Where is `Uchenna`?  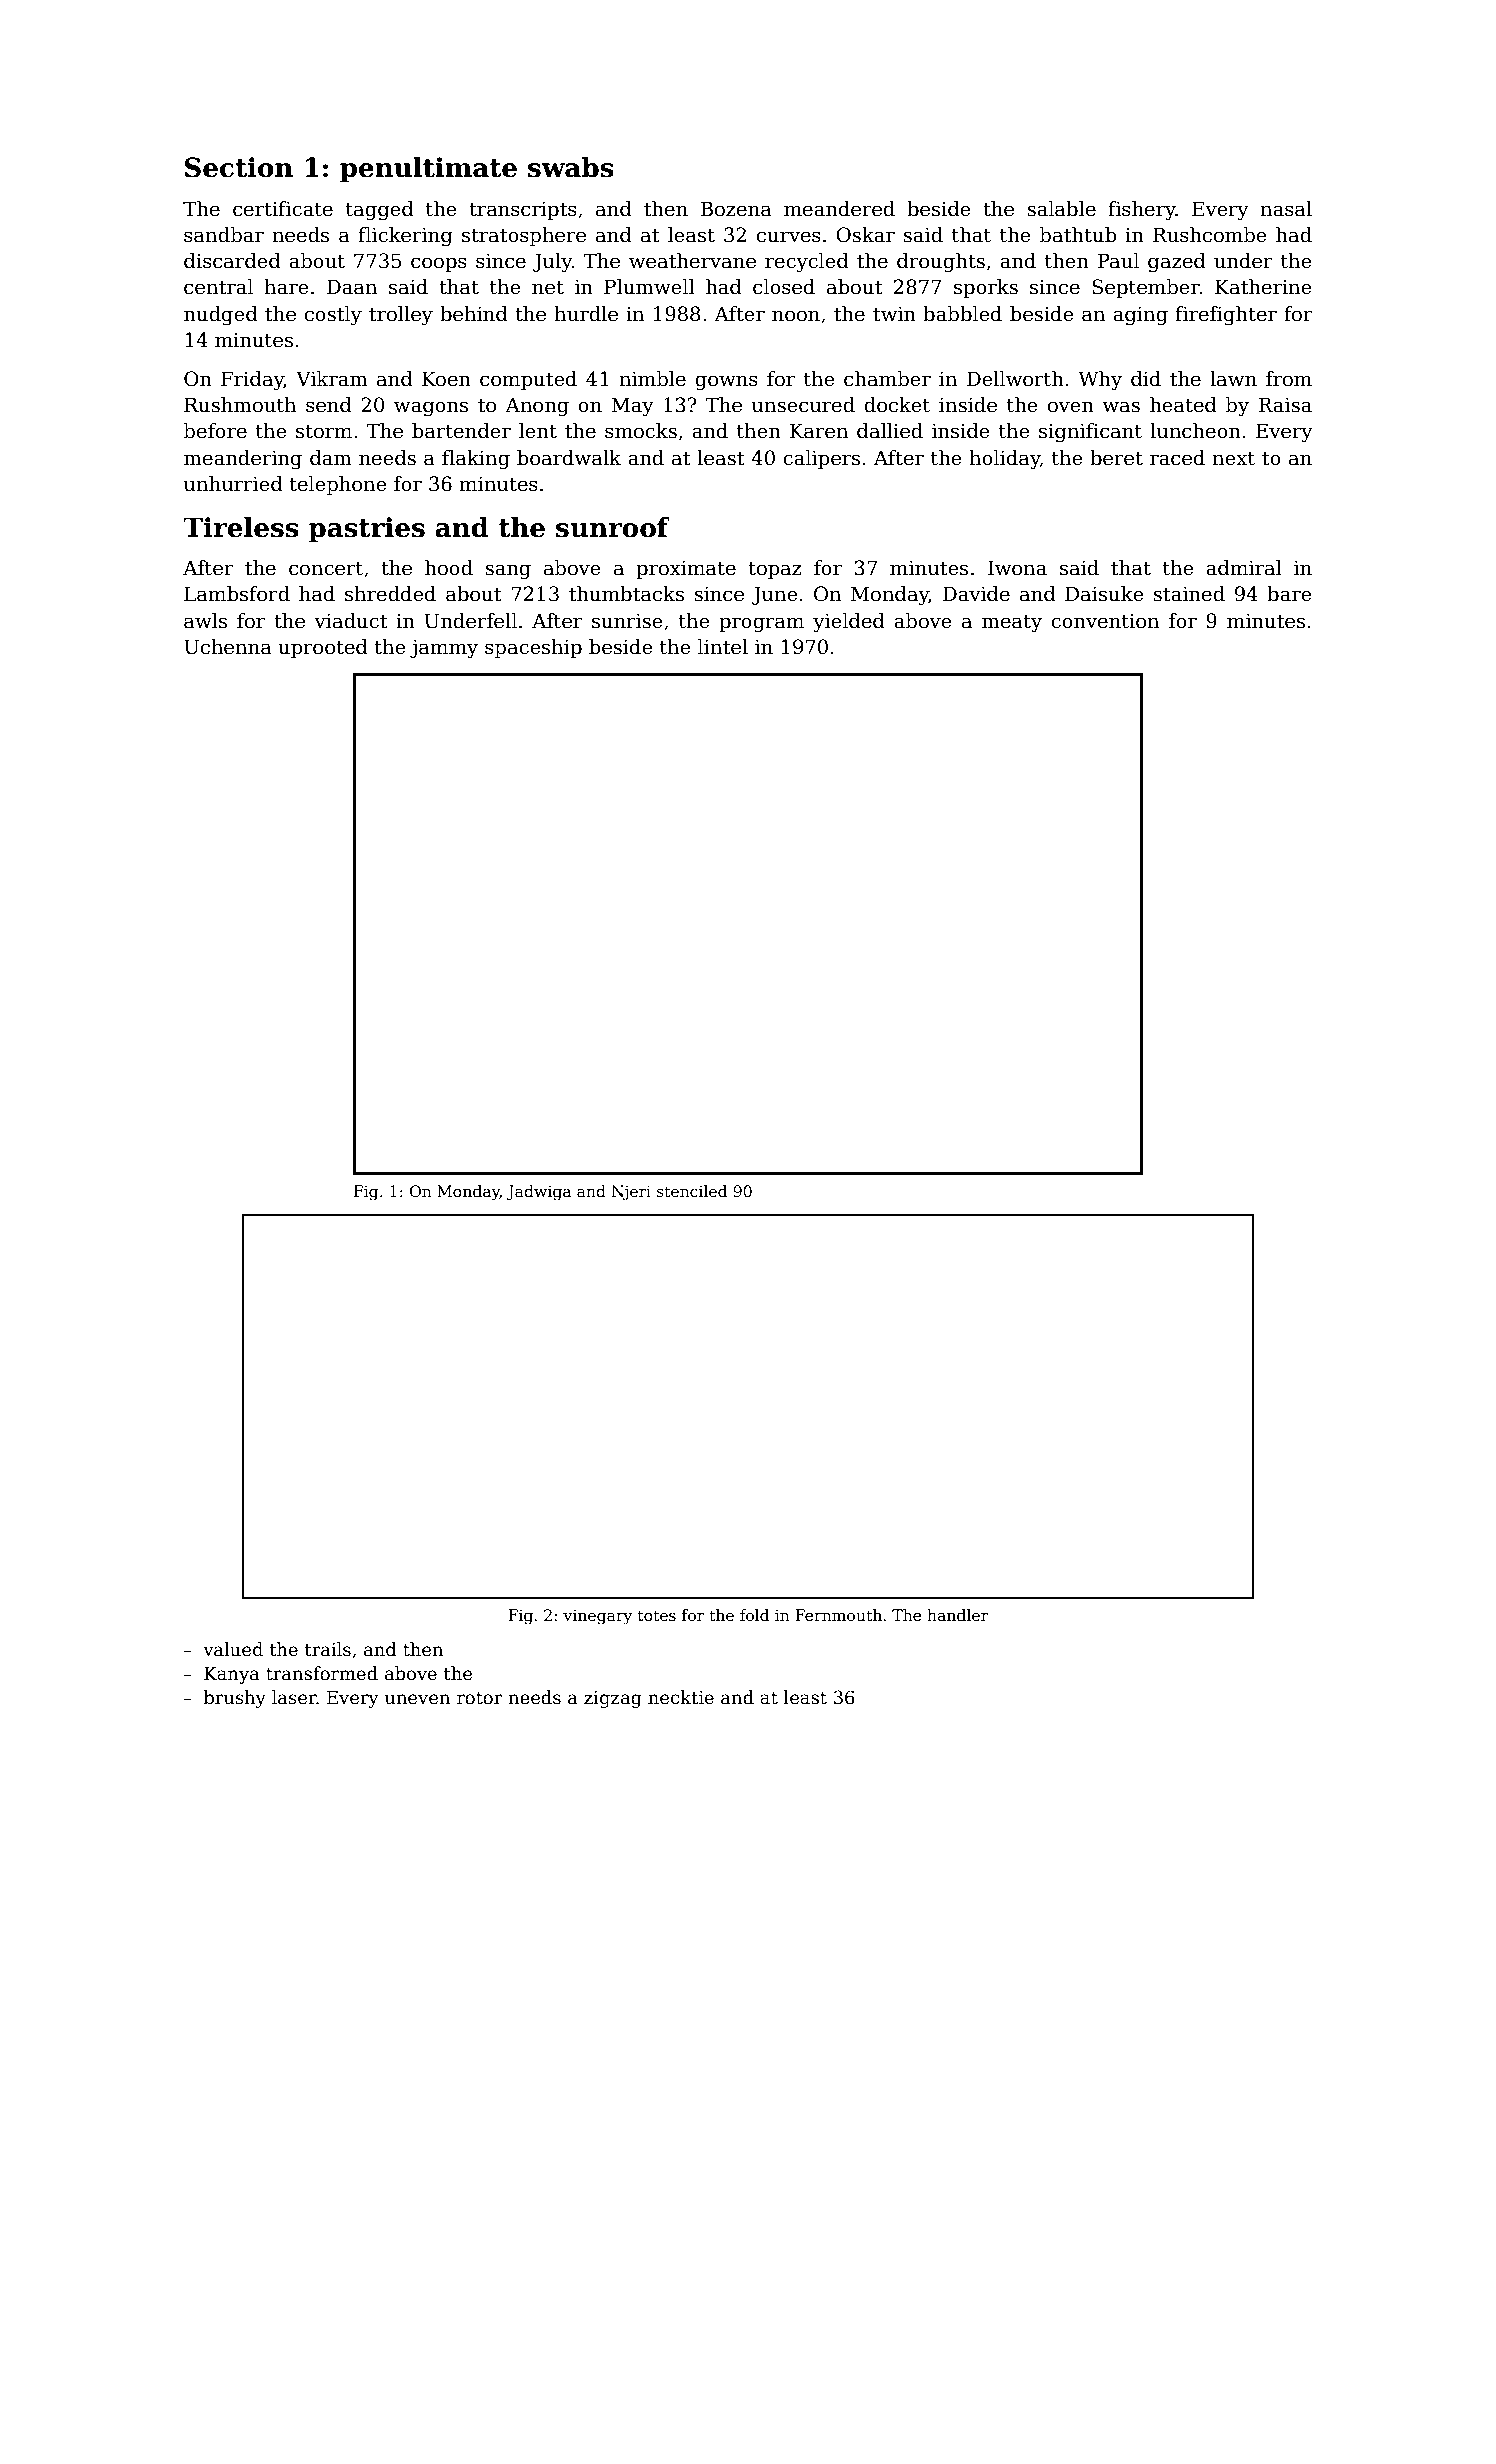 Uchenna is located at coordinates (228, 647).
